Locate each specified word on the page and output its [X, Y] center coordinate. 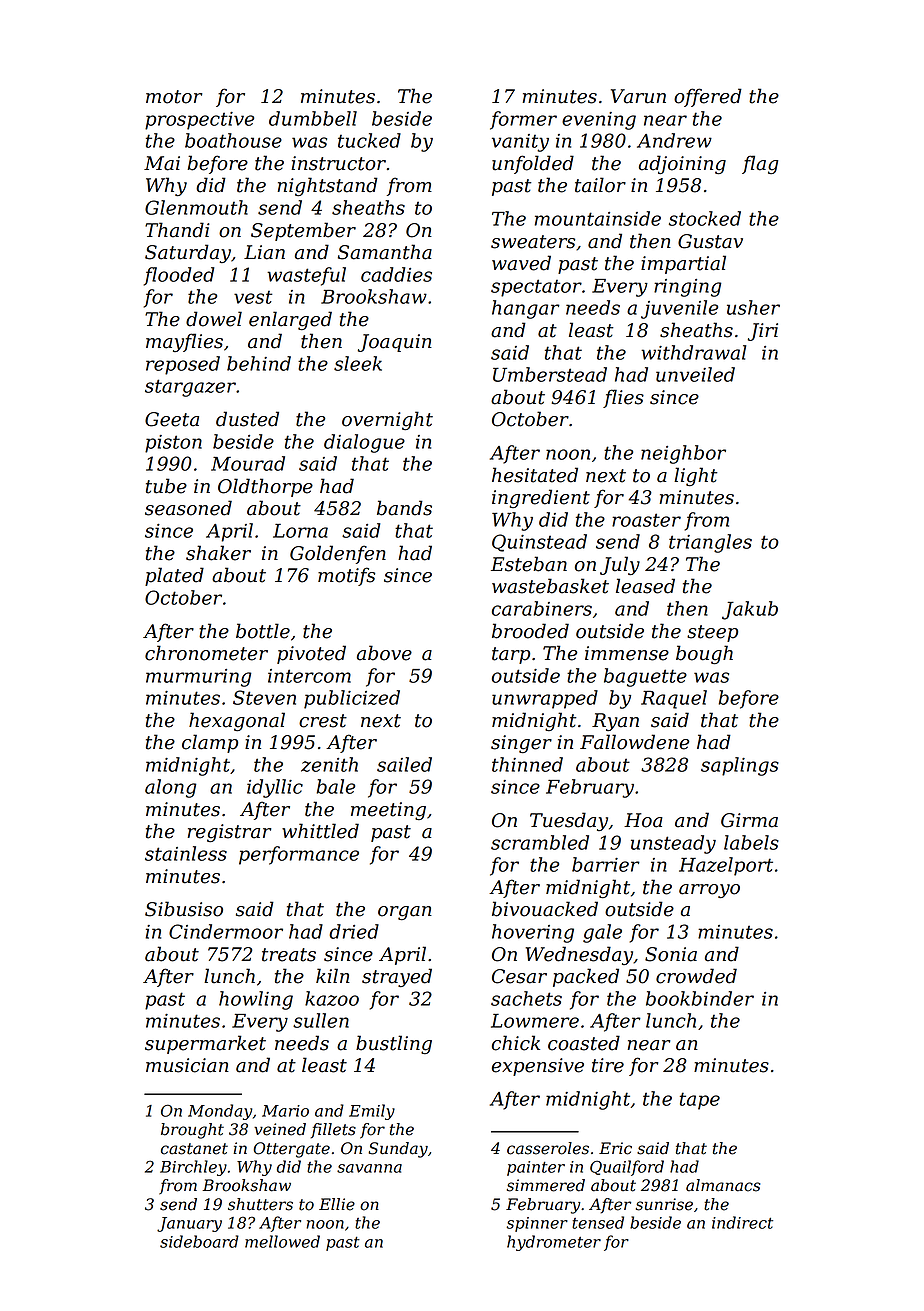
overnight [387, 420]
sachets [526, 998]
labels [751, 842]
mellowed [282, 1241]
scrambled [540, 842]
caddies [396, 274]
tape [700, 1101]
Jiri [763, 332]
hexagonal [237, 721]
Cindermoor [226, 931]
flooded [179, 276]
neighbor [683, 454]
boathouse [233, 140]
